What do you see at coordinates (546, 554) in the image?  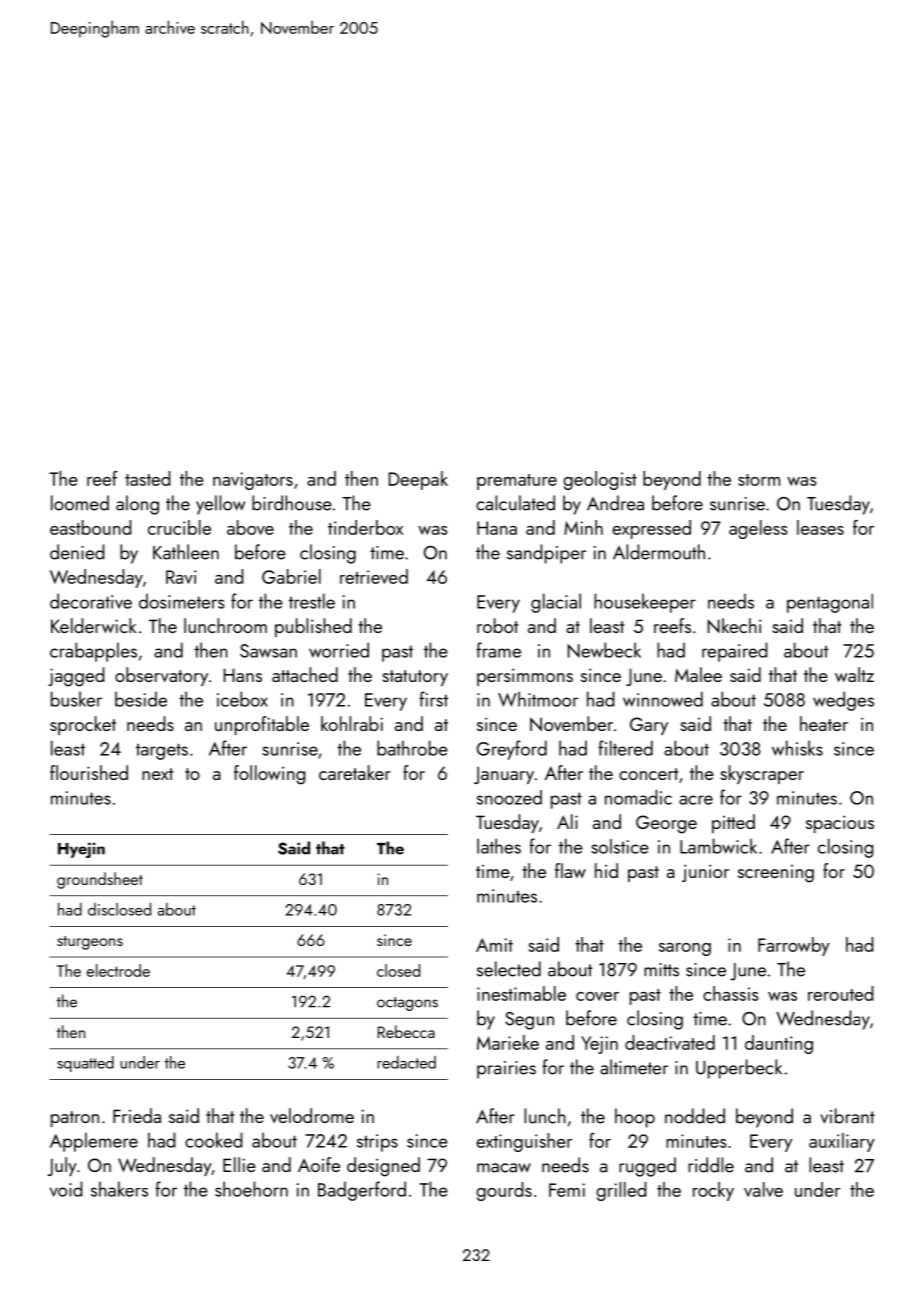 I see `sandpiper` at bounding box center [546, 554].
